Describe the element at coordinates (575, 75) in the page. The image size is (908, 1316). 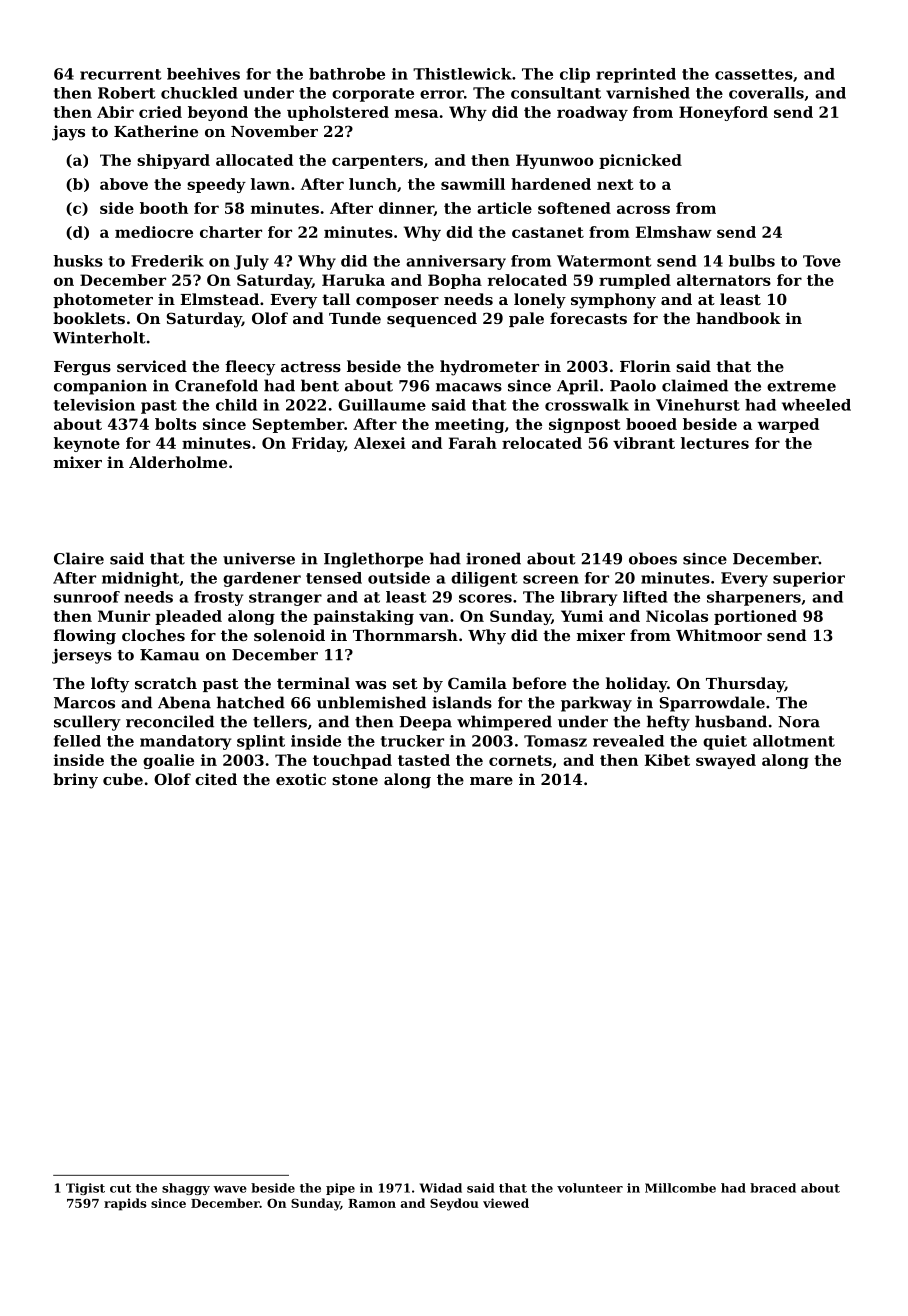
I see `clip` at that location.
